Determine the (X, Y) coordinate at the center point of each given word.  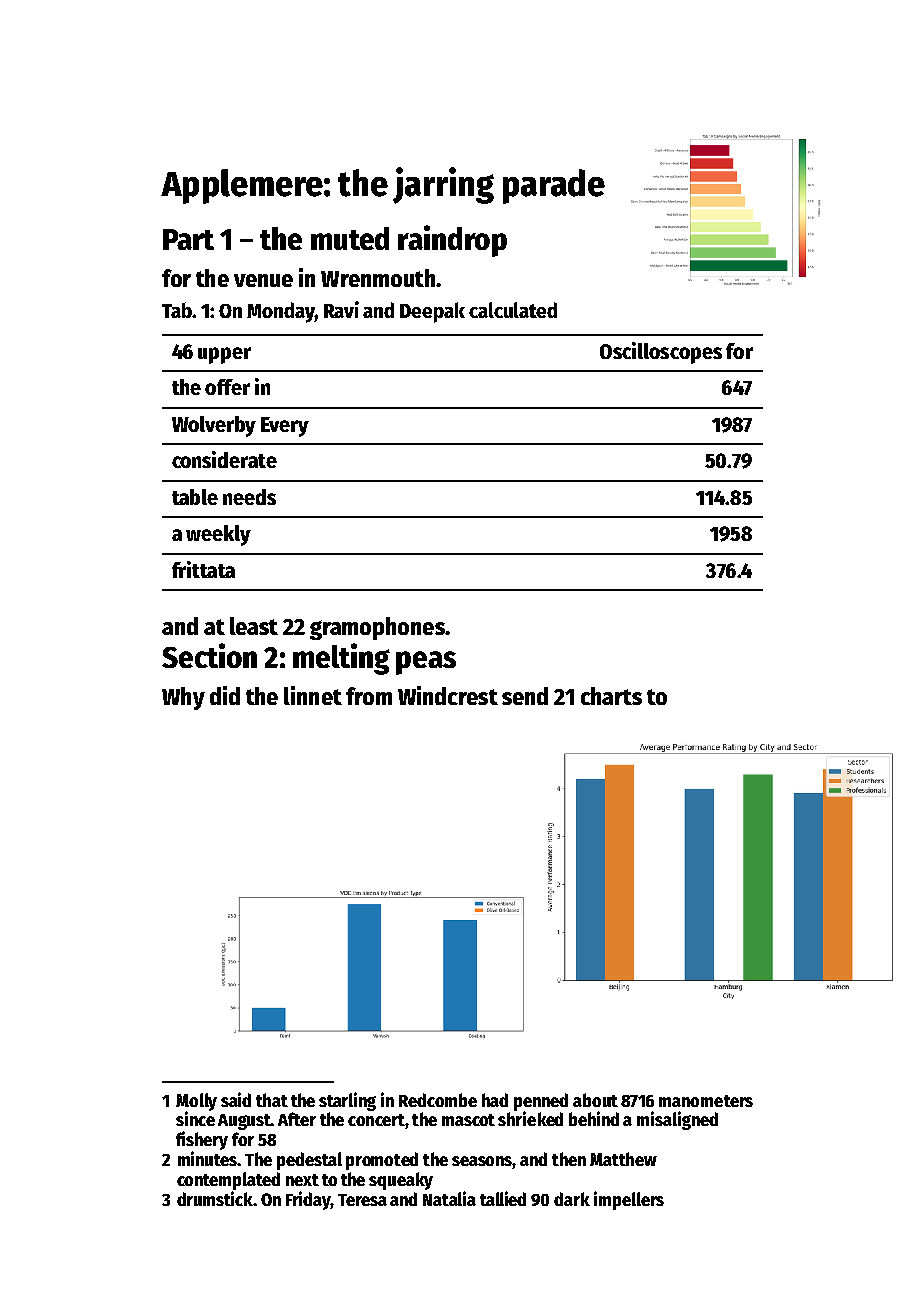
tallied (503, 1198)
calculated (513, 310)
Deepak (432, 312)
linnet (313, 695)
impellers (629, 1200)
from (369, 696)
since (195, 1118)
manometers (706, 1101)
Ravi (341, 309)
